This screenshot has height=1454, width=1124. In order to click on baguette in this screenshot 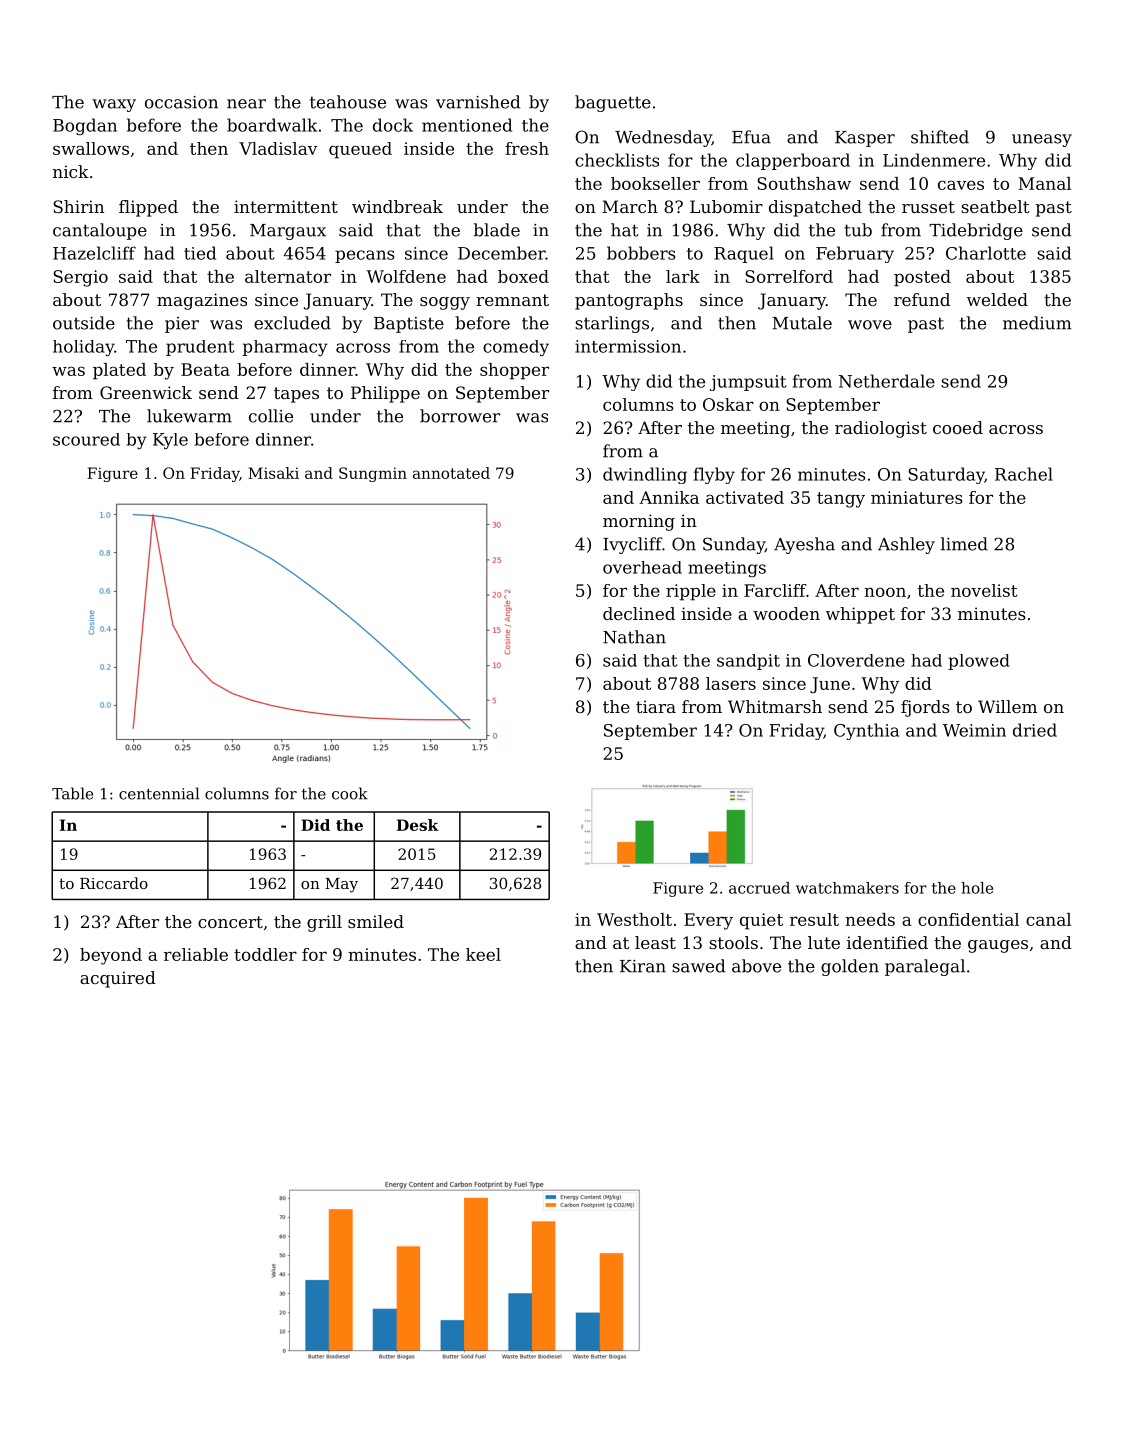, I will do `click(613, 103)`.
